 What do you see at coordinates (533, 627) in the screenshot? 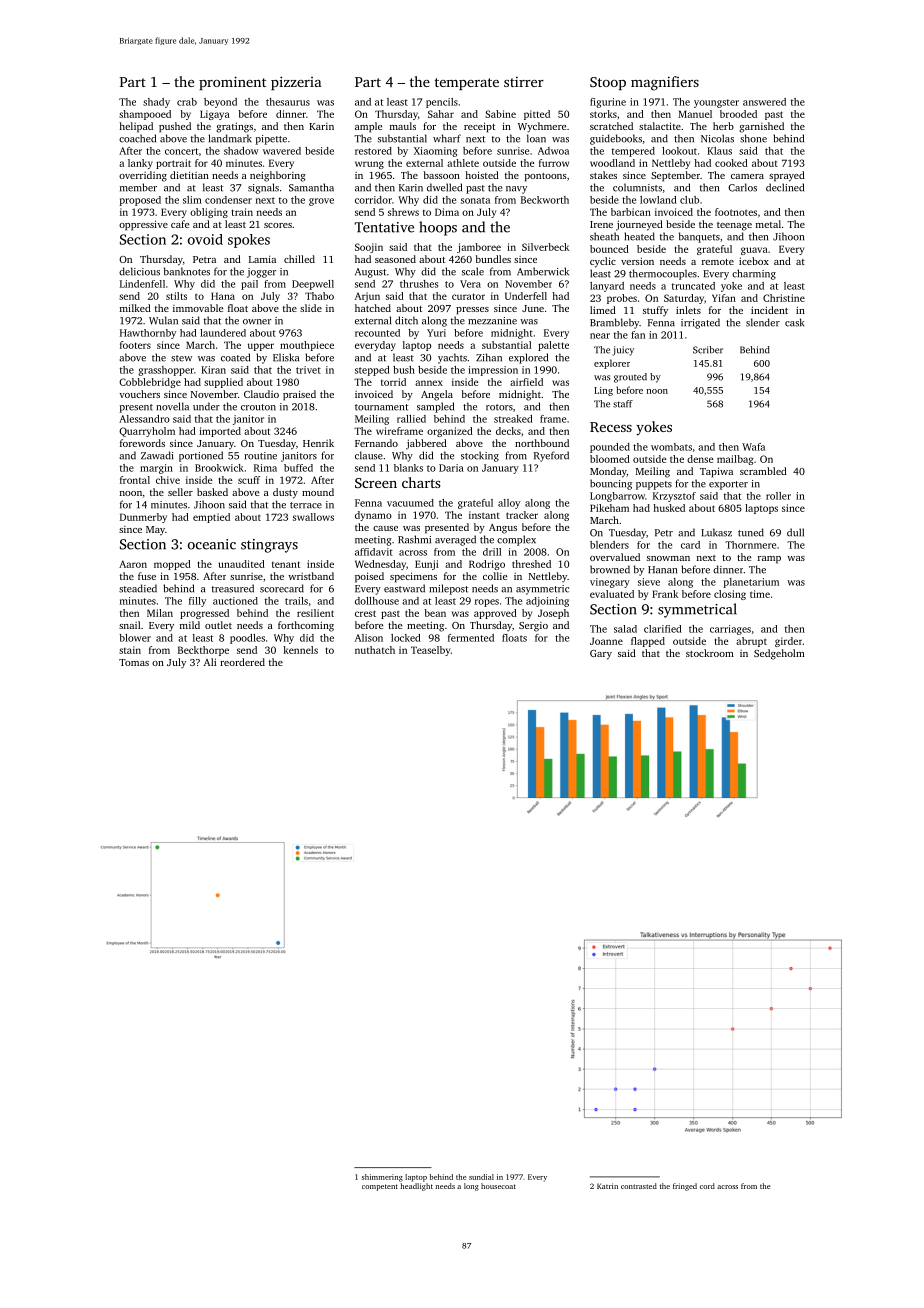
I see `Sergio` at bounding box center [533, 627].
